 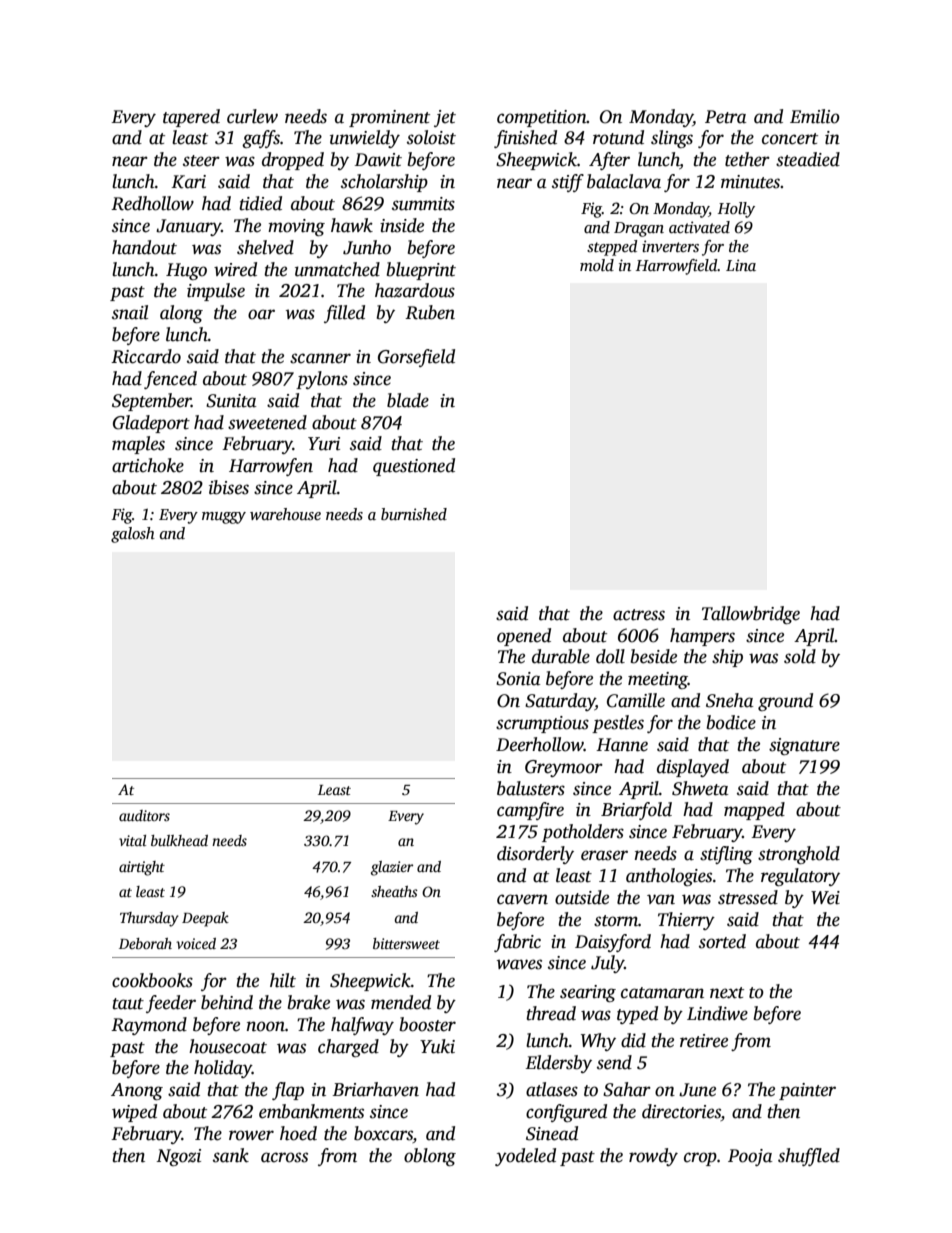 What do you see at coordinates (414, 467) in the image?
I see `questioned` at bounding box center [414, 467].
